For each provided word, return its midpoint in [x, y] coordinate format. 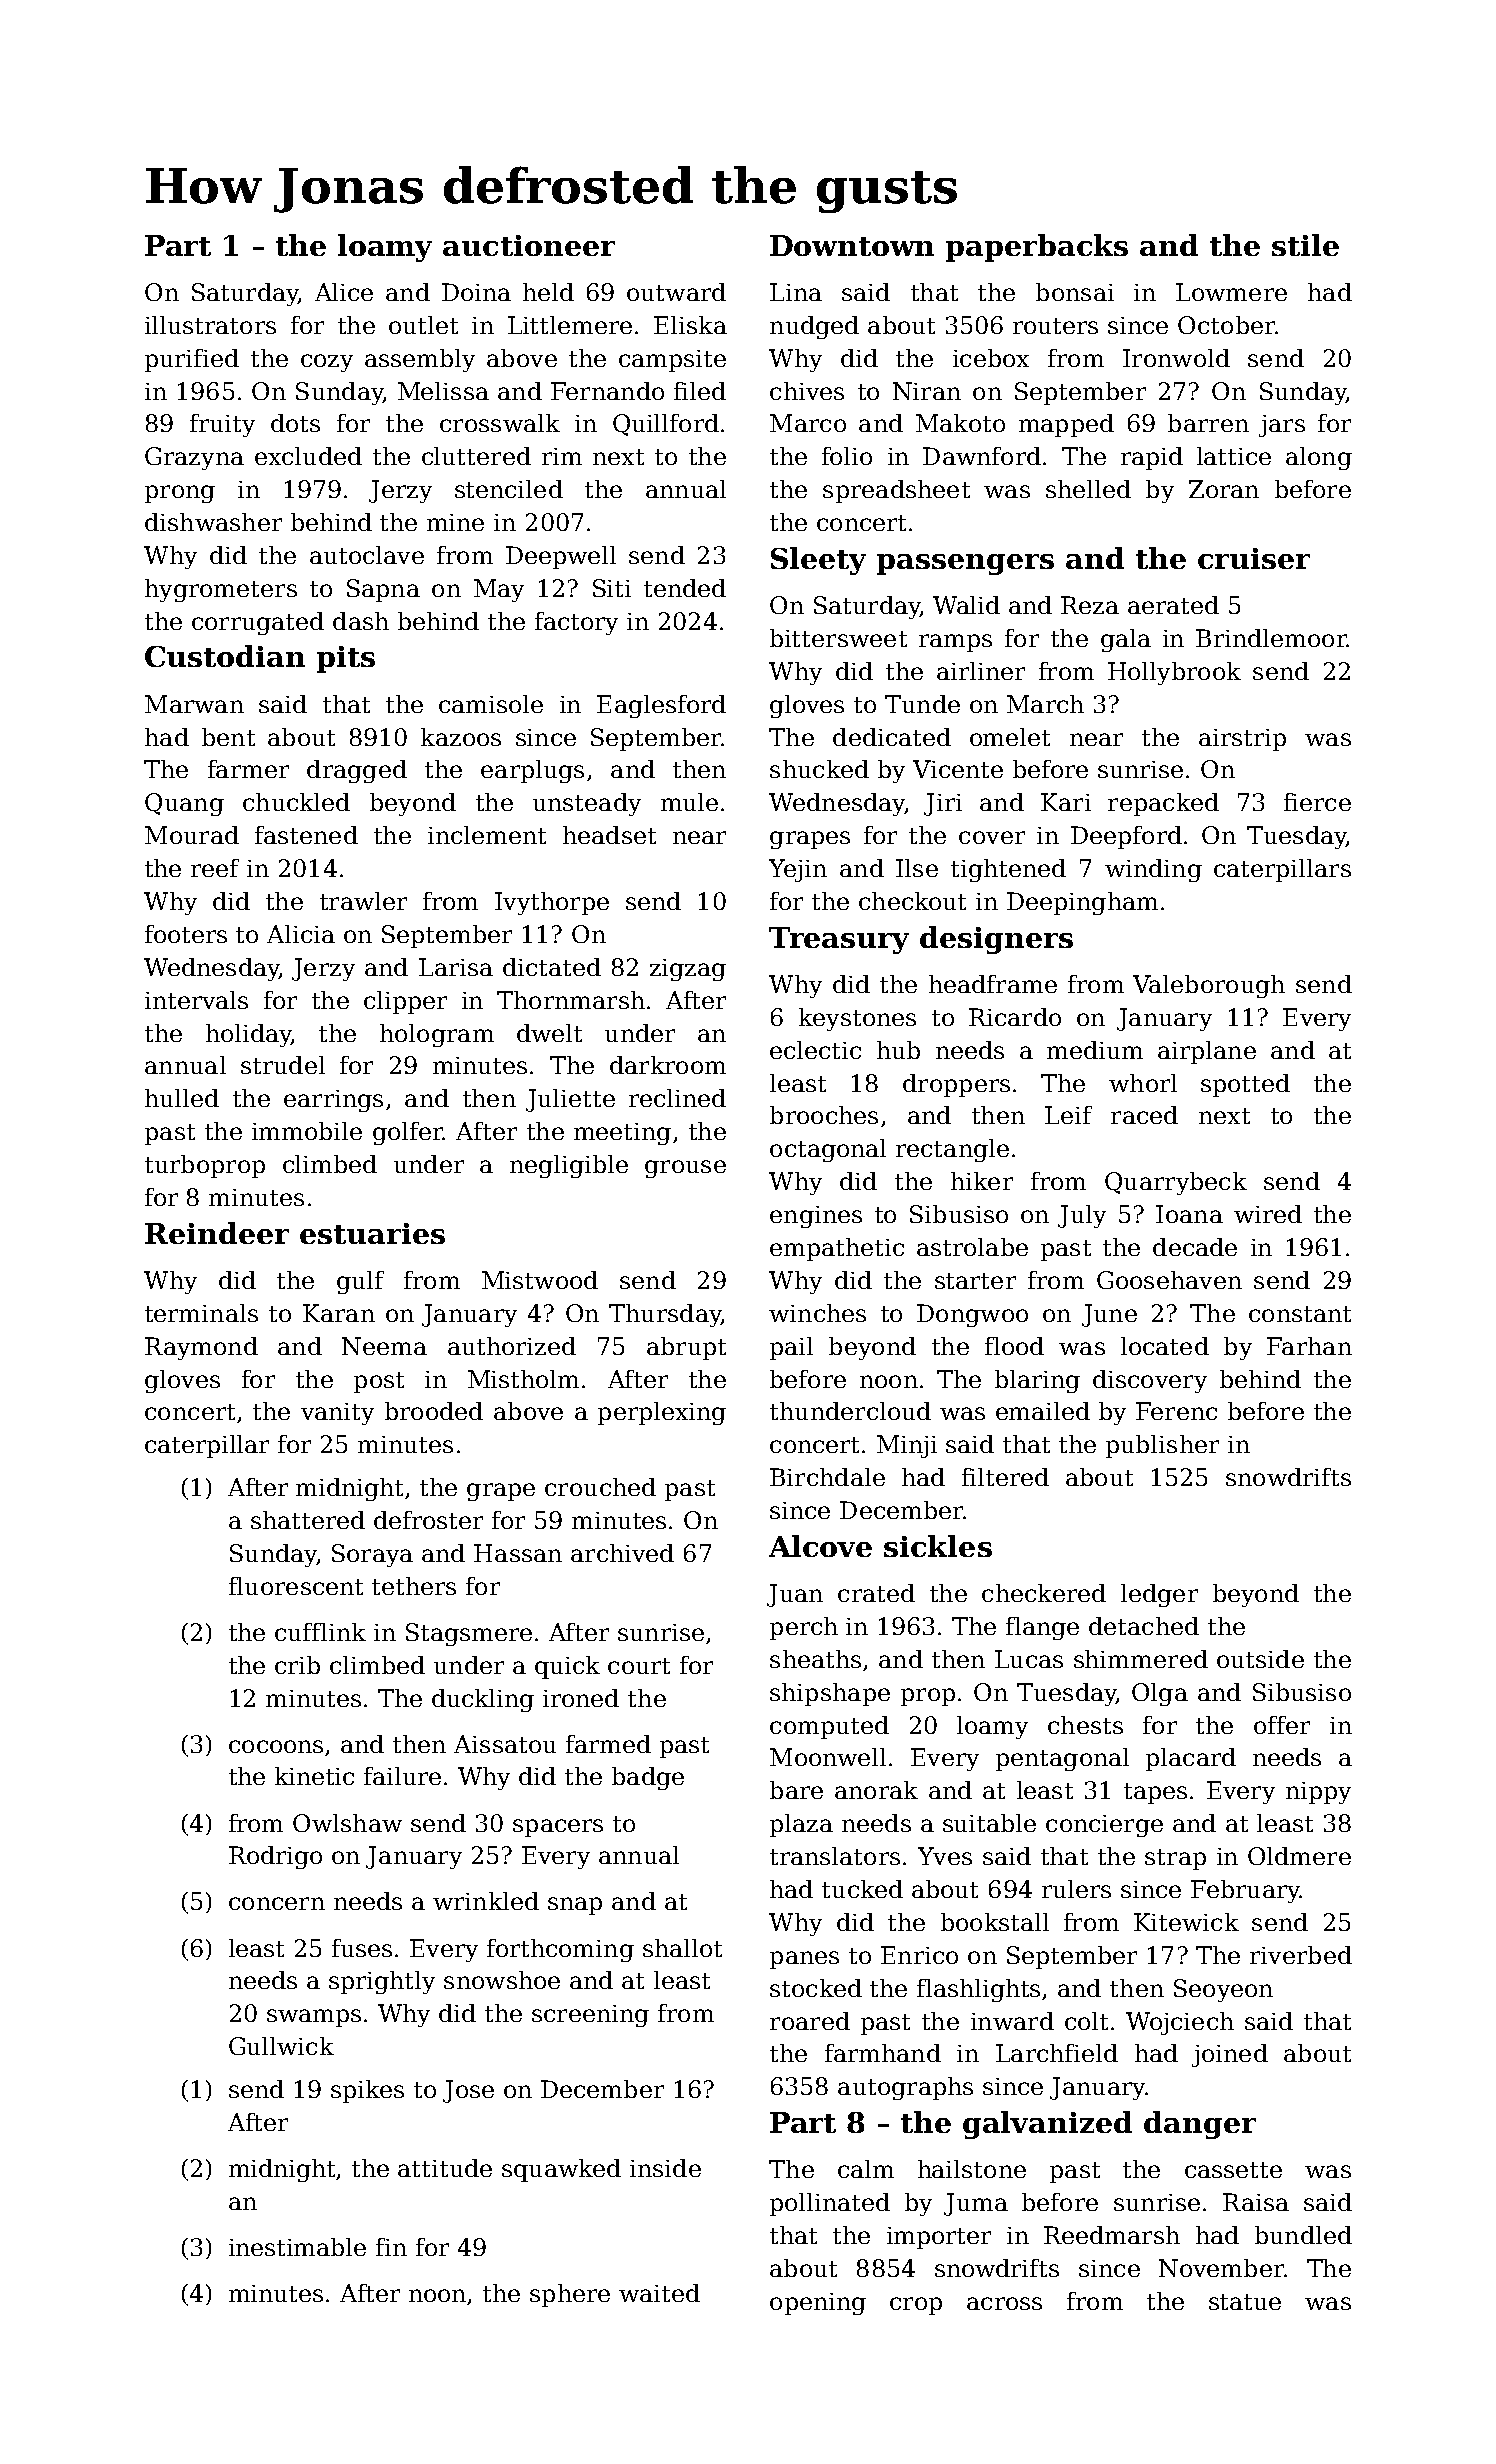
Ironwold [1176, 358]
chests [1085, 1725]
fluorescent [296, 1586]
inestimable [297, 2247]
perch [804, 1628]
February [1245, 1891]
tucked [862, 1889]
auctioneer [529, 245]
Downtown [852, 245]
